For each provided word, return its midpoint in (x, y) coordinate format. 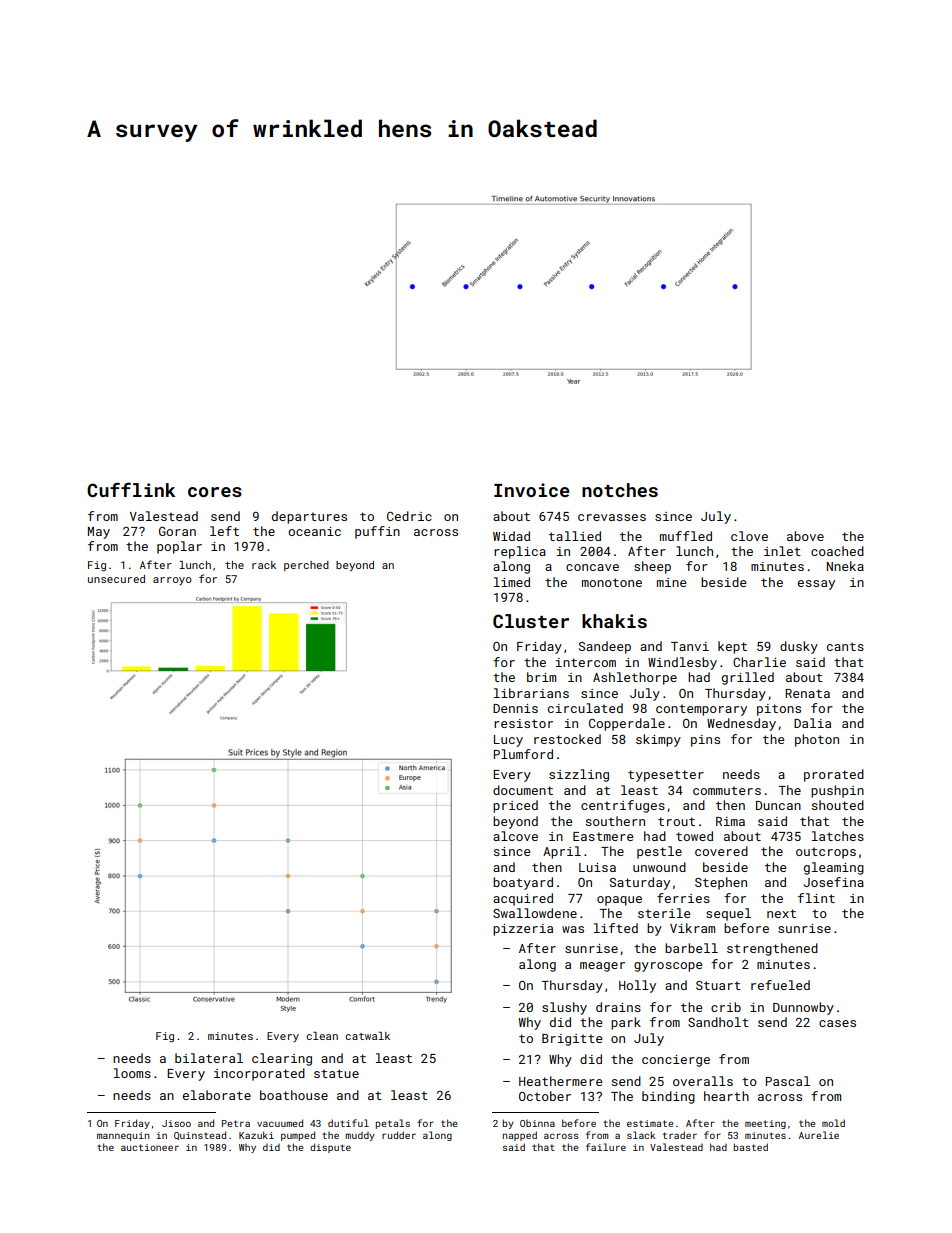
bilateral (209, 1058)
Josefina (834, 882)
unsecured (116, 579)
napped (520, 1136)
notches (620, 490)
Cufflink (131, 489)
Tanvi (690, 646)
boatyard (523, 883)
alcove (515, 836)
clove (749, 536)
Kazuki (256, 1135)
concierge (676, 1061)
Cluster (531, 621)
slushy (564, 1008)
